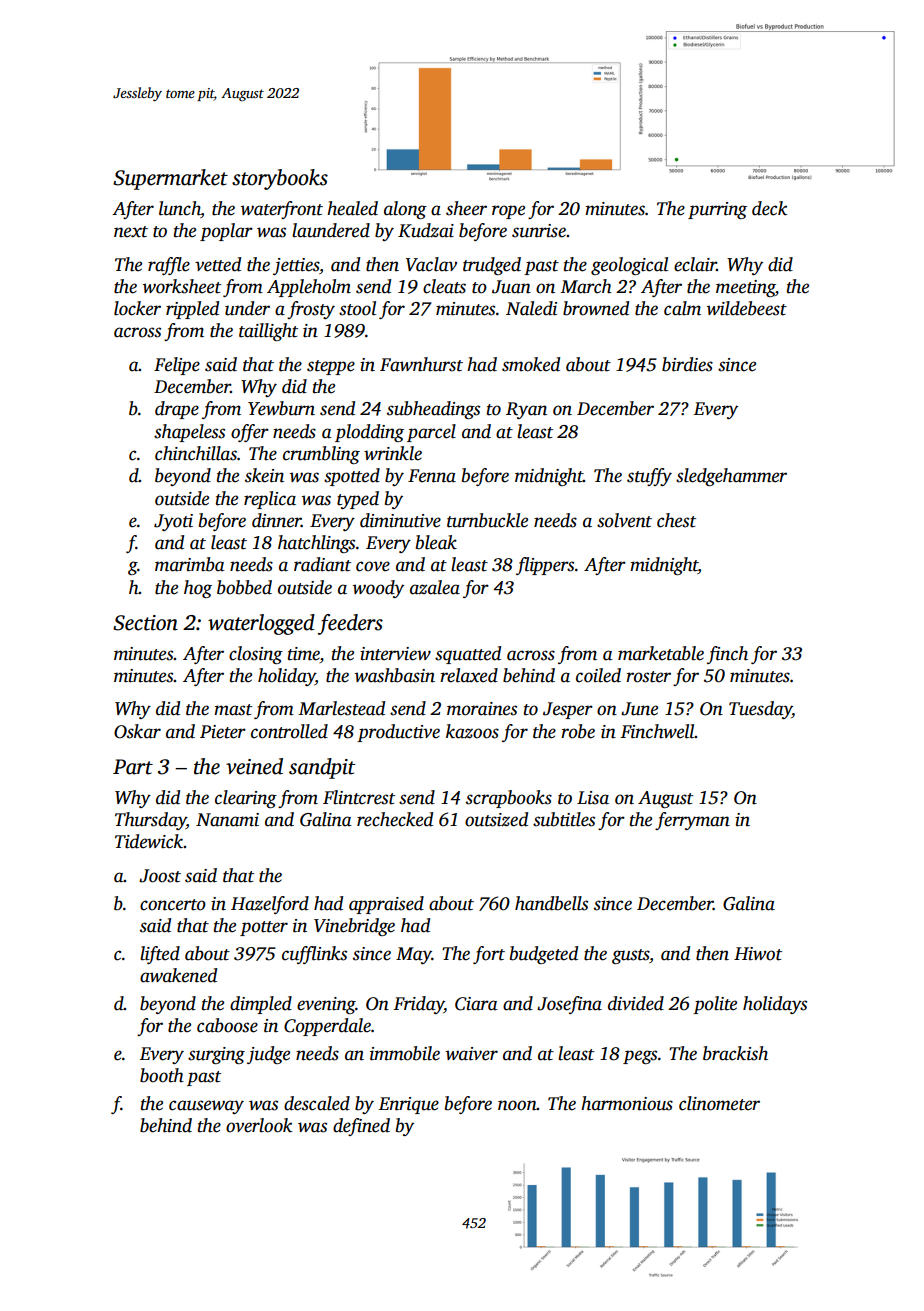 This screenshot has width=924, height=1311. Describe the element at coordinates (661, 653) in the screenshot. I see `marketable` at that location.
